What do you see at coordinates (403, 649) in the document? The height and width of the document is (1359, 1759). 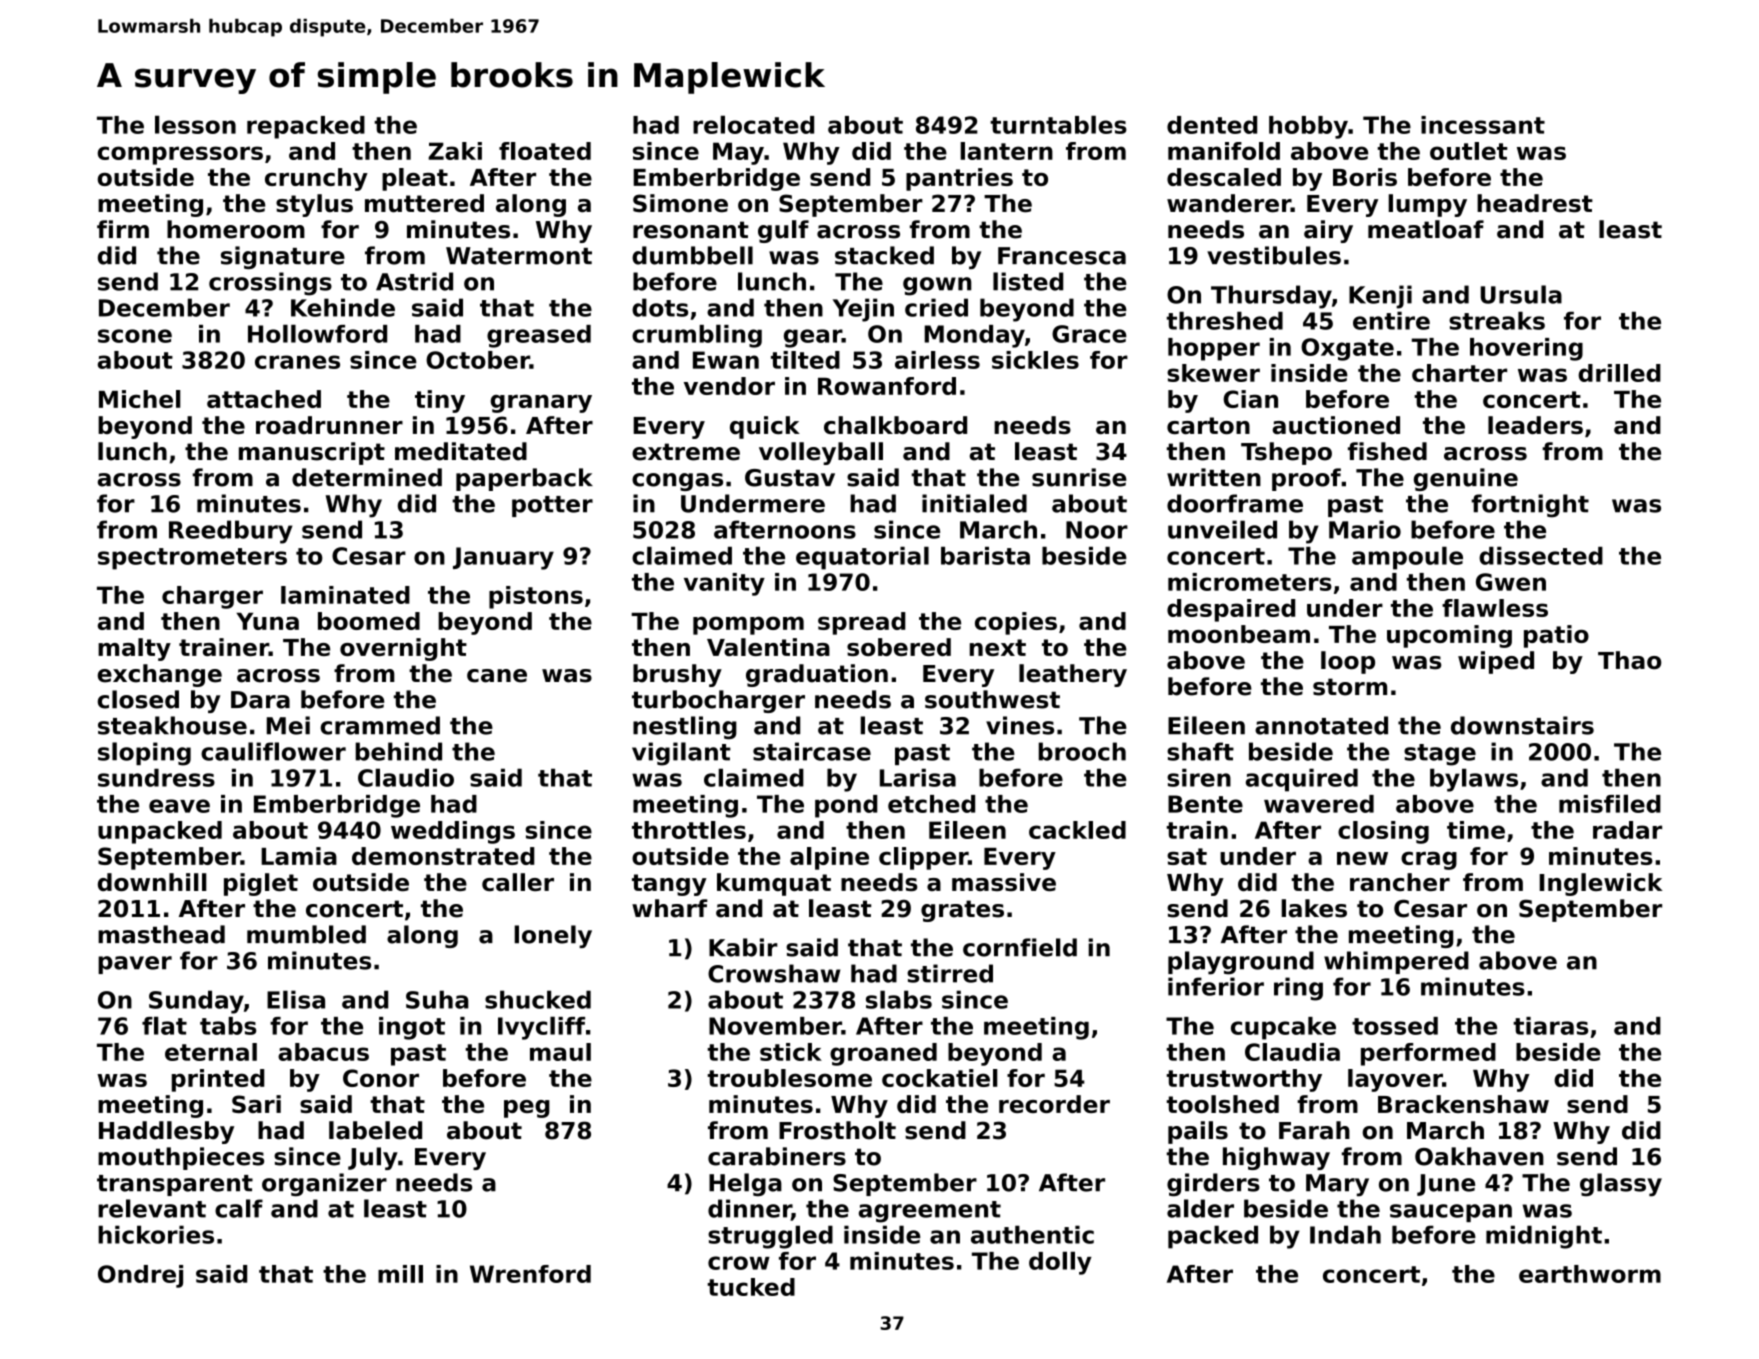 I see `overnight` at bounding box center [403, 649].
